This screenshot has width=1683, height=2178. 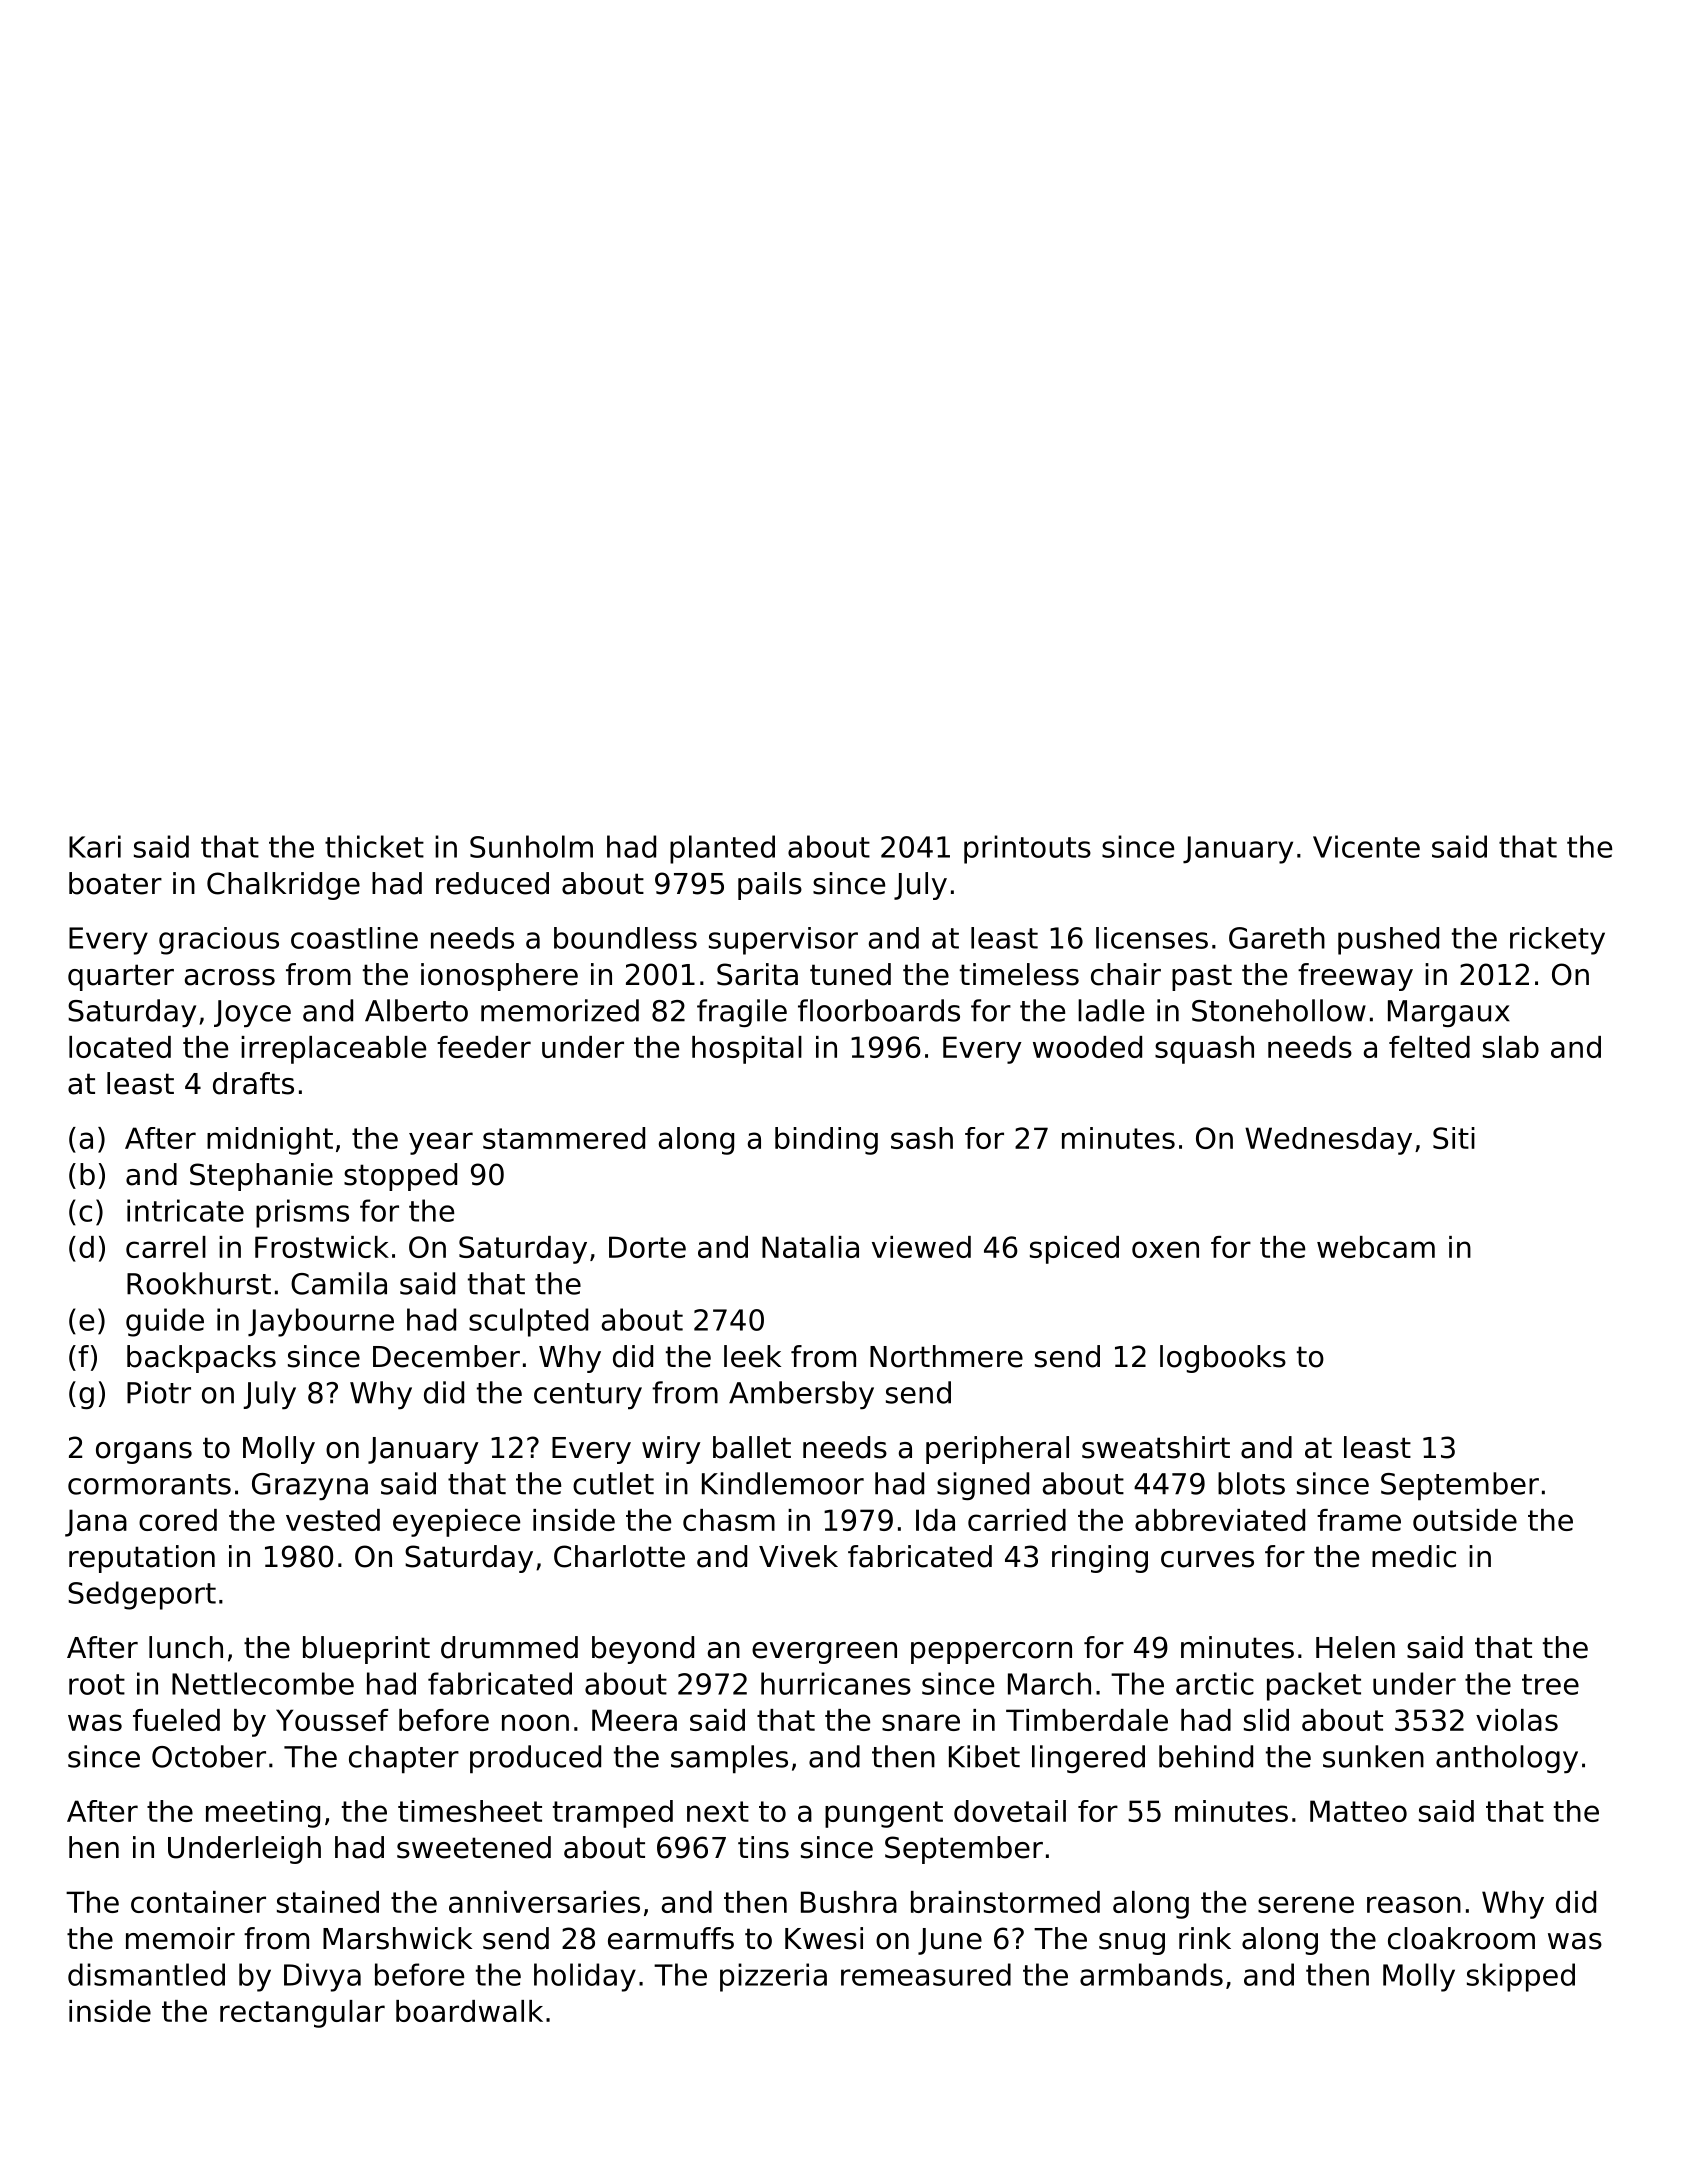 I want to click on Matteo, so click(x=1358, y=1811).
